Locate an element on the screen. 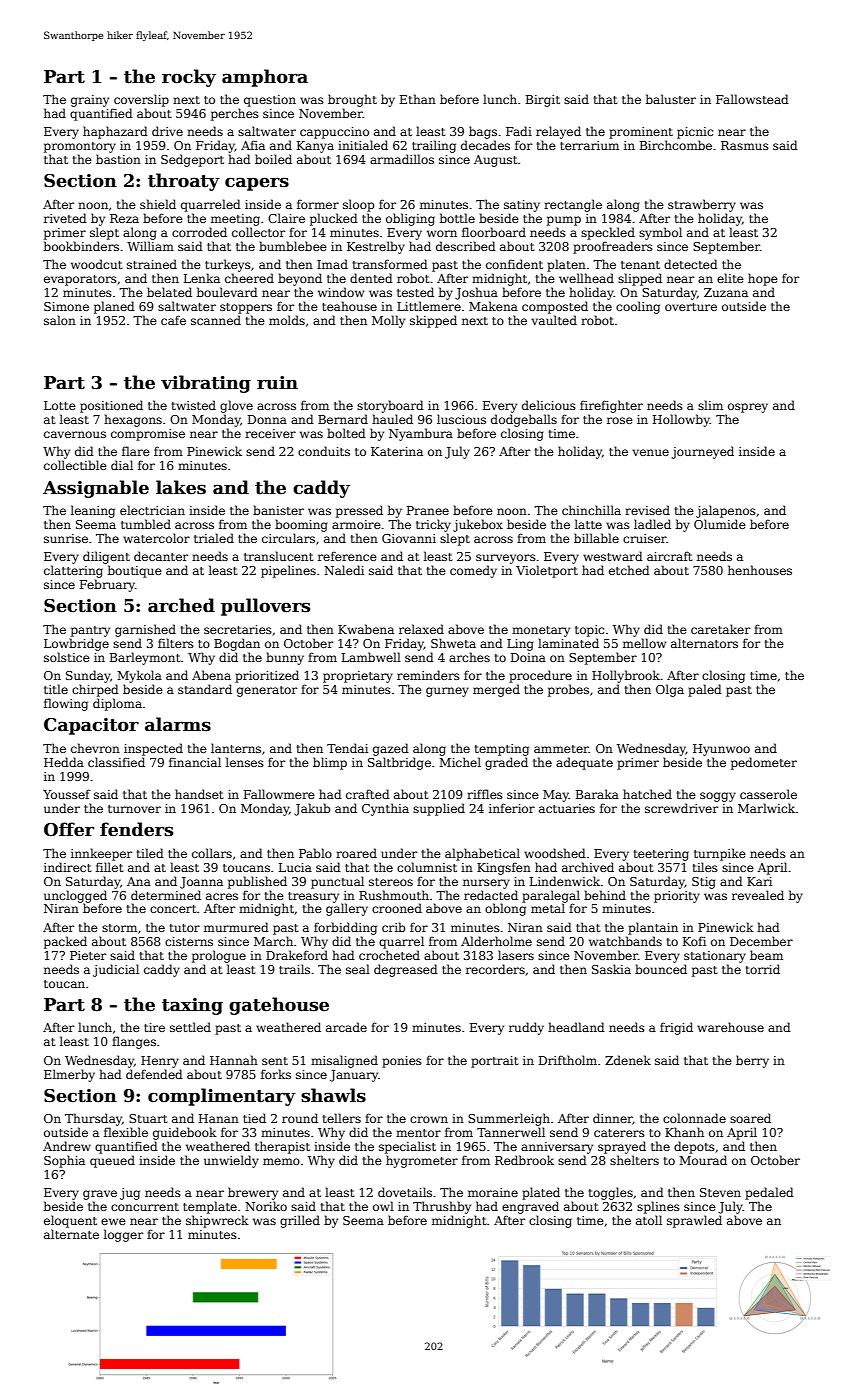 This screenshot has height=1400, width=849. portrait is located at coordinates (495, 1062).
